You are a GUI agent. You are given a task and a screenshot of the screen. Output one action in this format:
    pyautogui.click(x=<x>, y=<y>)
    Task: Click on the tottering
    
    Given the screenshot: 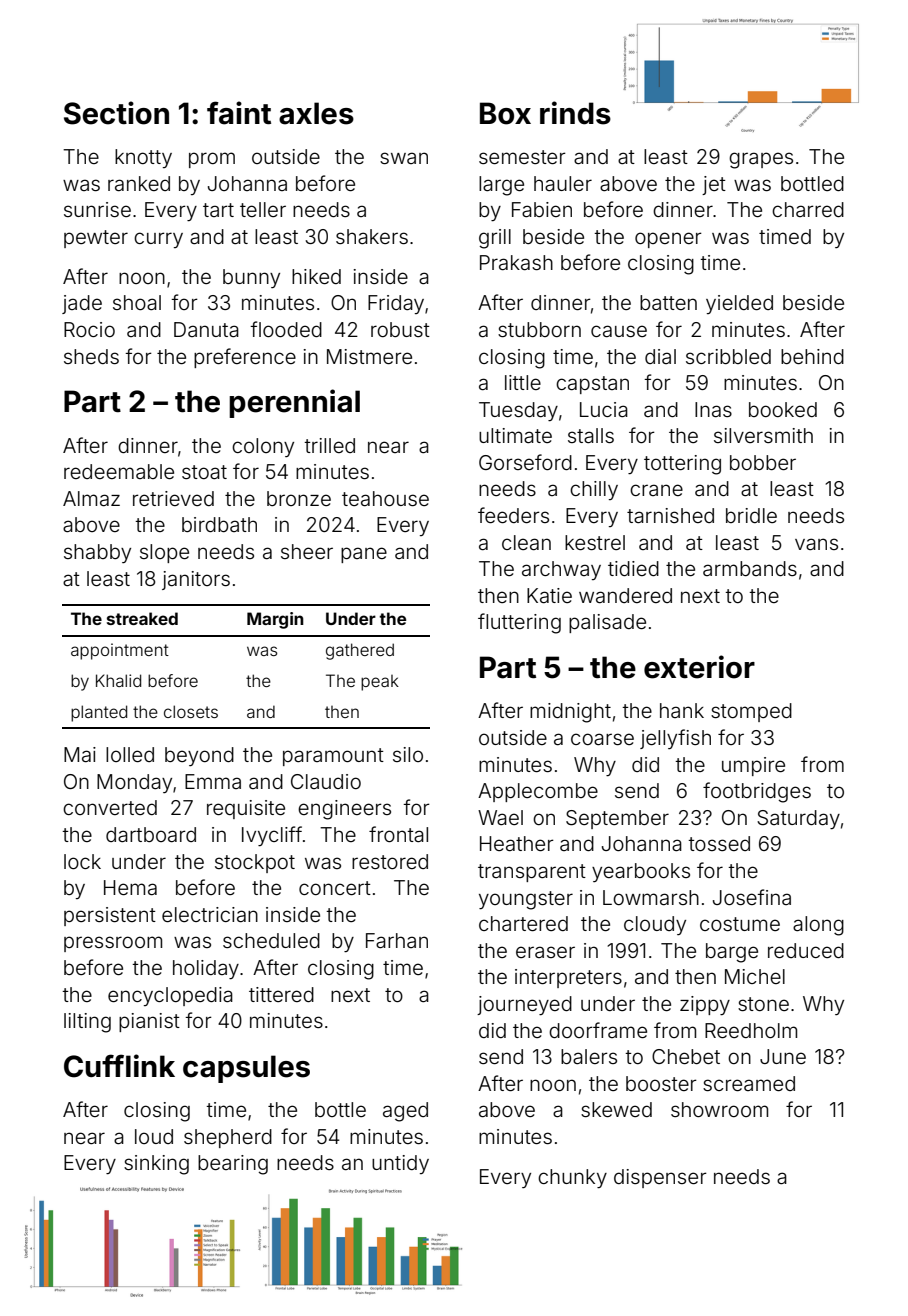 What is the action you would take?
    pyautogui.click(x=682, y=465)
